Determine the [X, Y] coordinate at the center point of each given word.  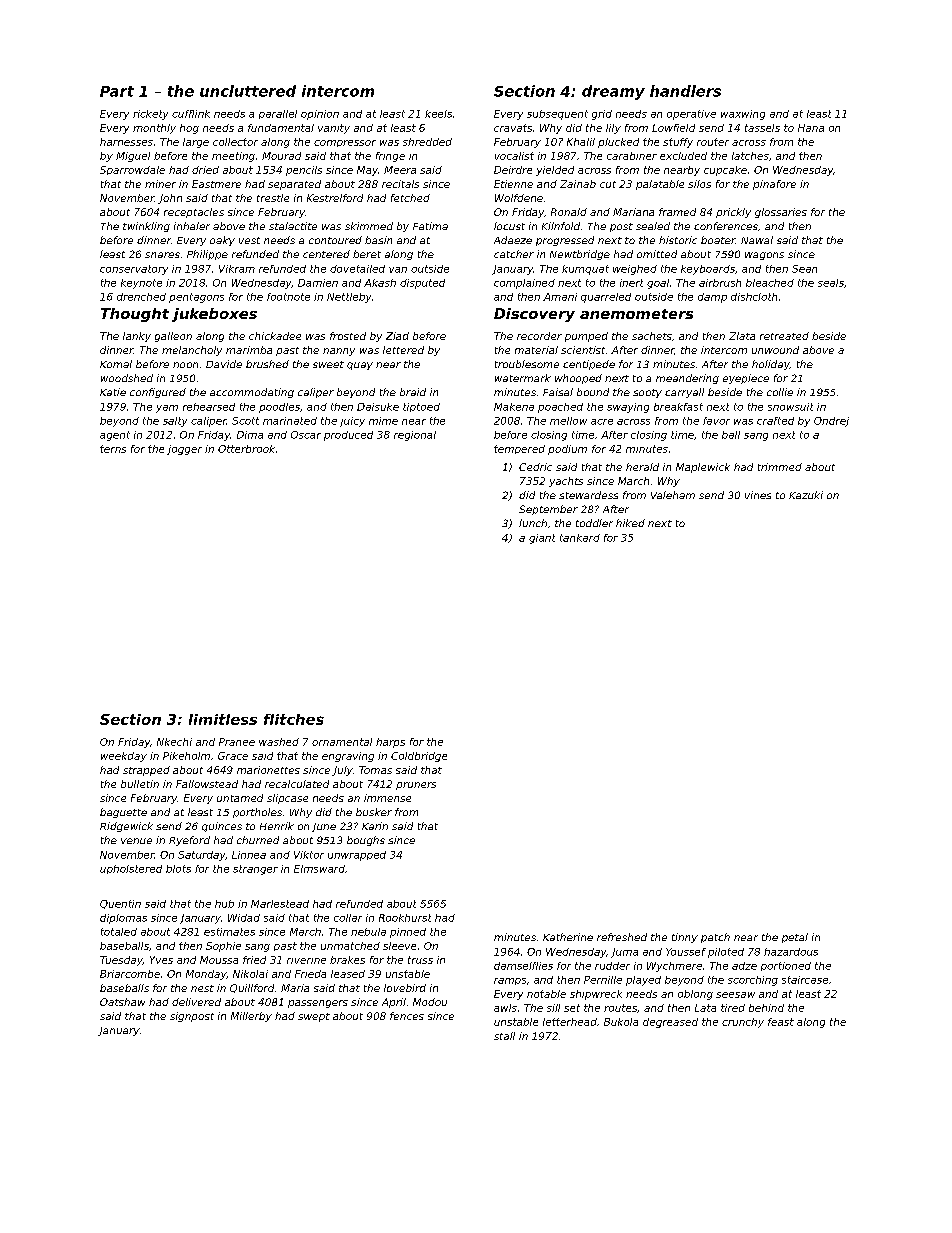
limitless [223, 719]
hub [224, 904]
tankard [580, 538]
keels [438, 114]
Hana [811, 128]
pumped [586, 337]
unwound [775, 350]
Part [117, 91]
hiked [630, 523]
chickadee [275, 336]
